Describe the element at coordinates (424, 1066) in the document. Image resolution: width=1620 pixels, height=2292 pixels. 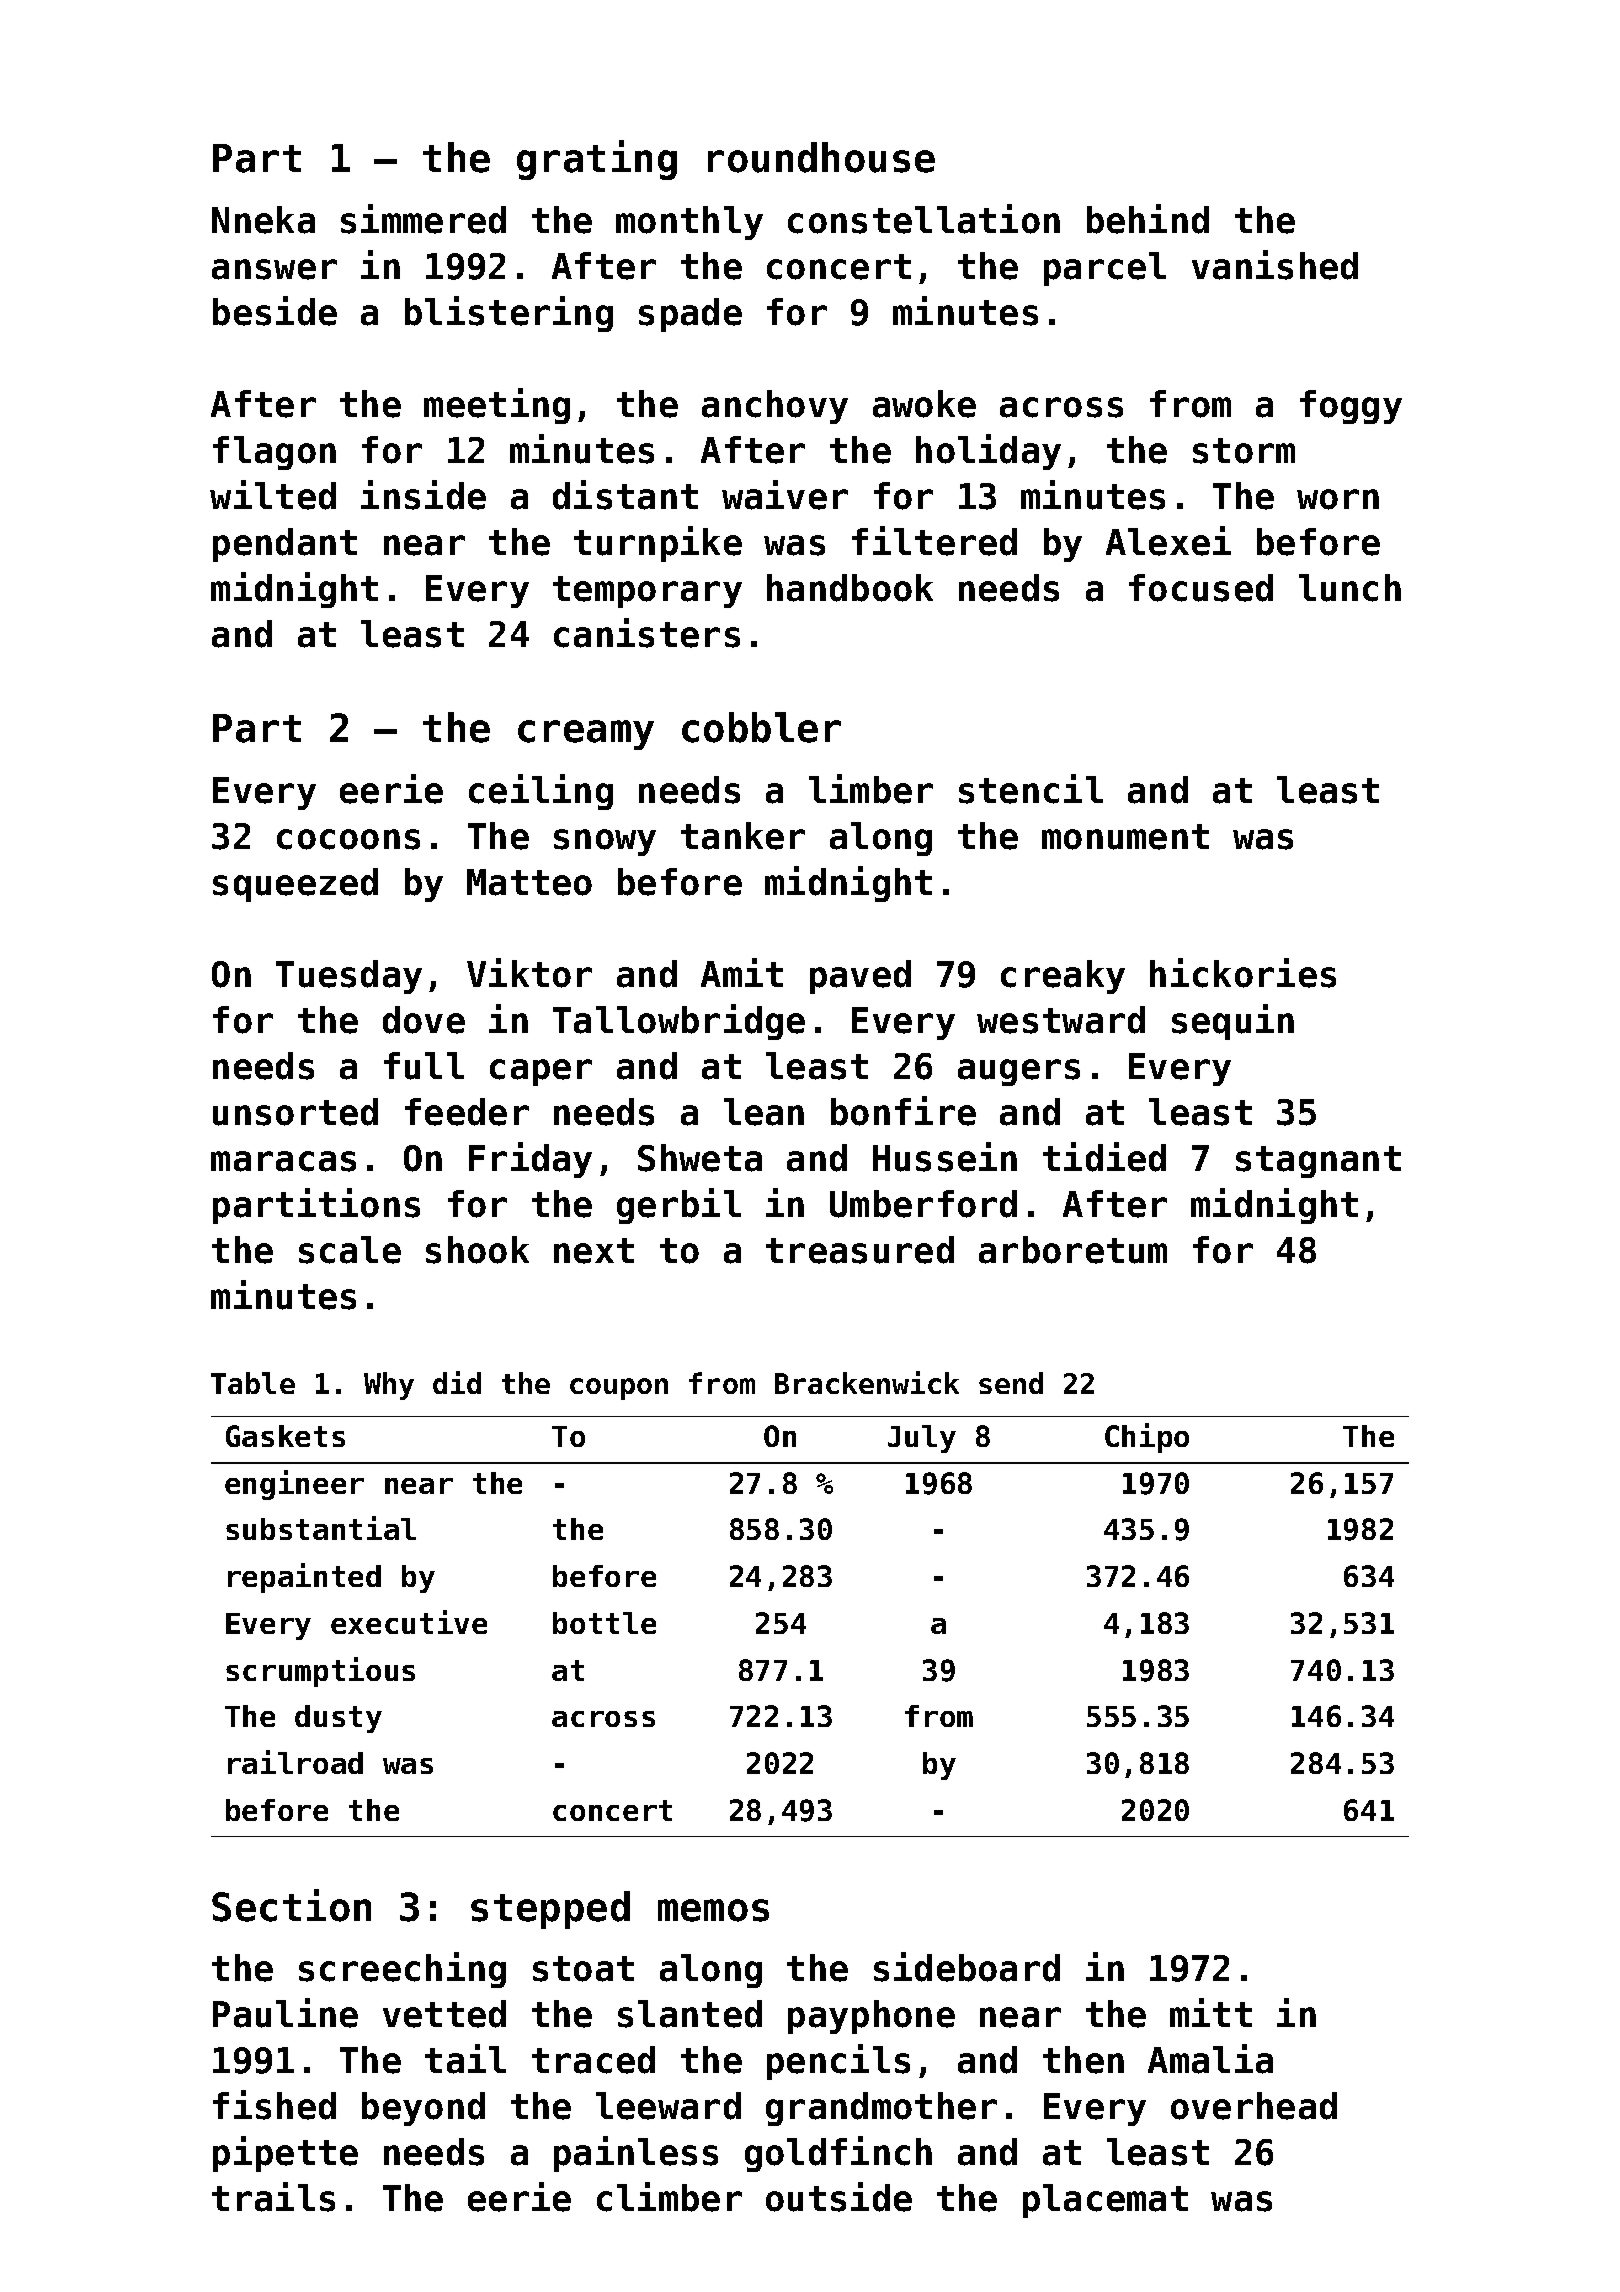
I see `full` at that location.
